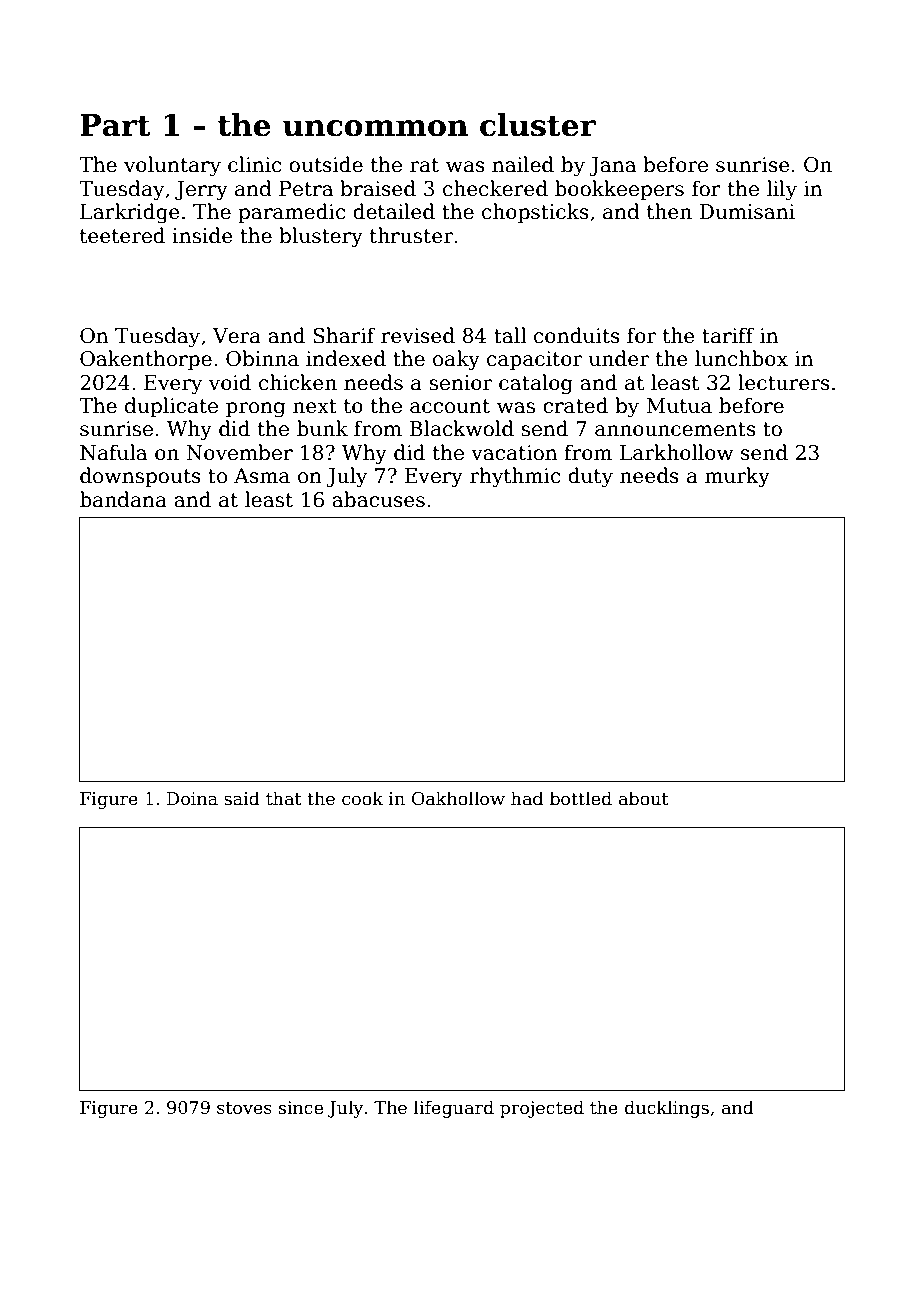 This screenshot has width=924, height=1308. Describe the element at coordinates (542, 1109) in the screenshot. I see `projected` at that location.
